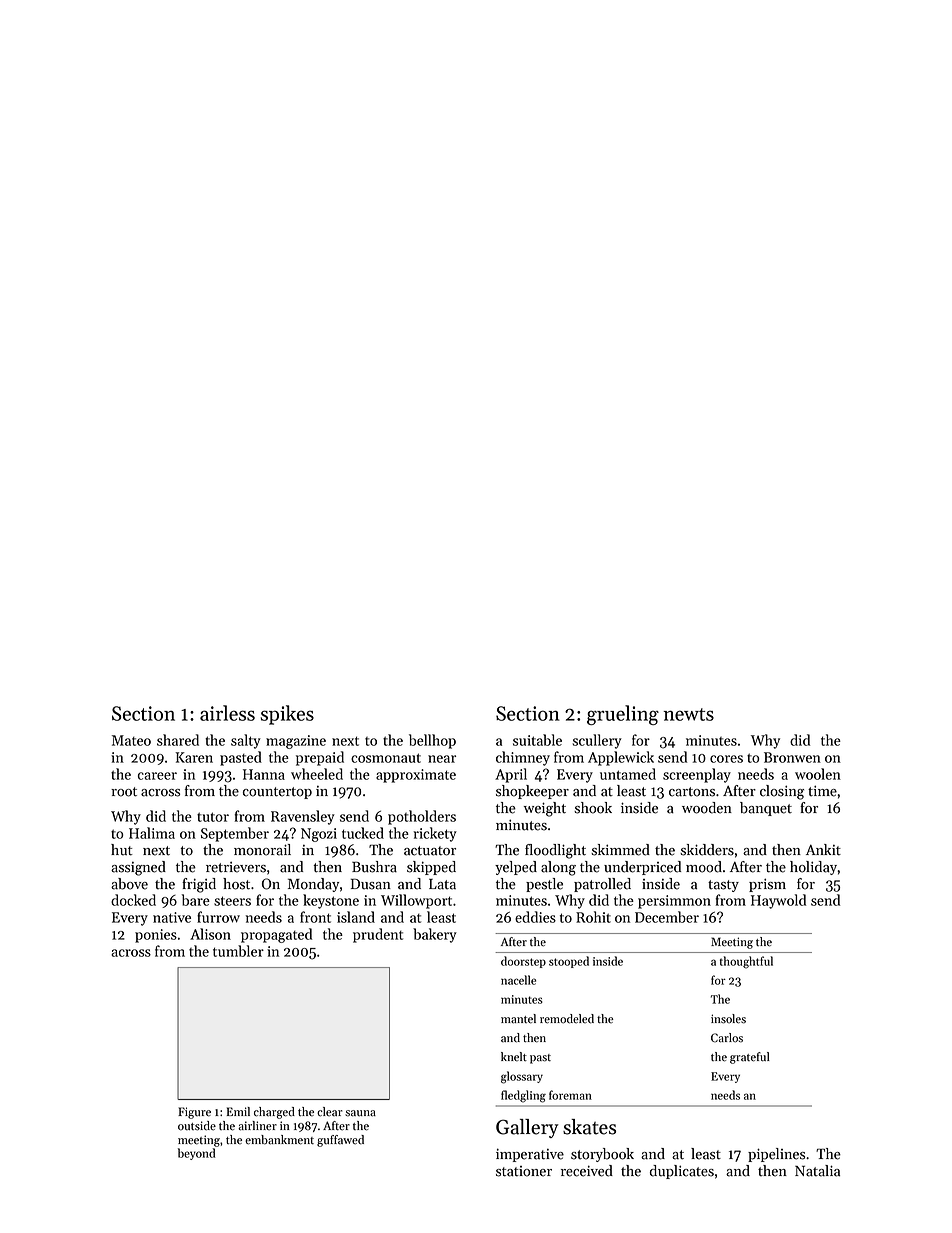 This page has height=1233, width=952. I want to click on Bronwen, so click(792, 757).
